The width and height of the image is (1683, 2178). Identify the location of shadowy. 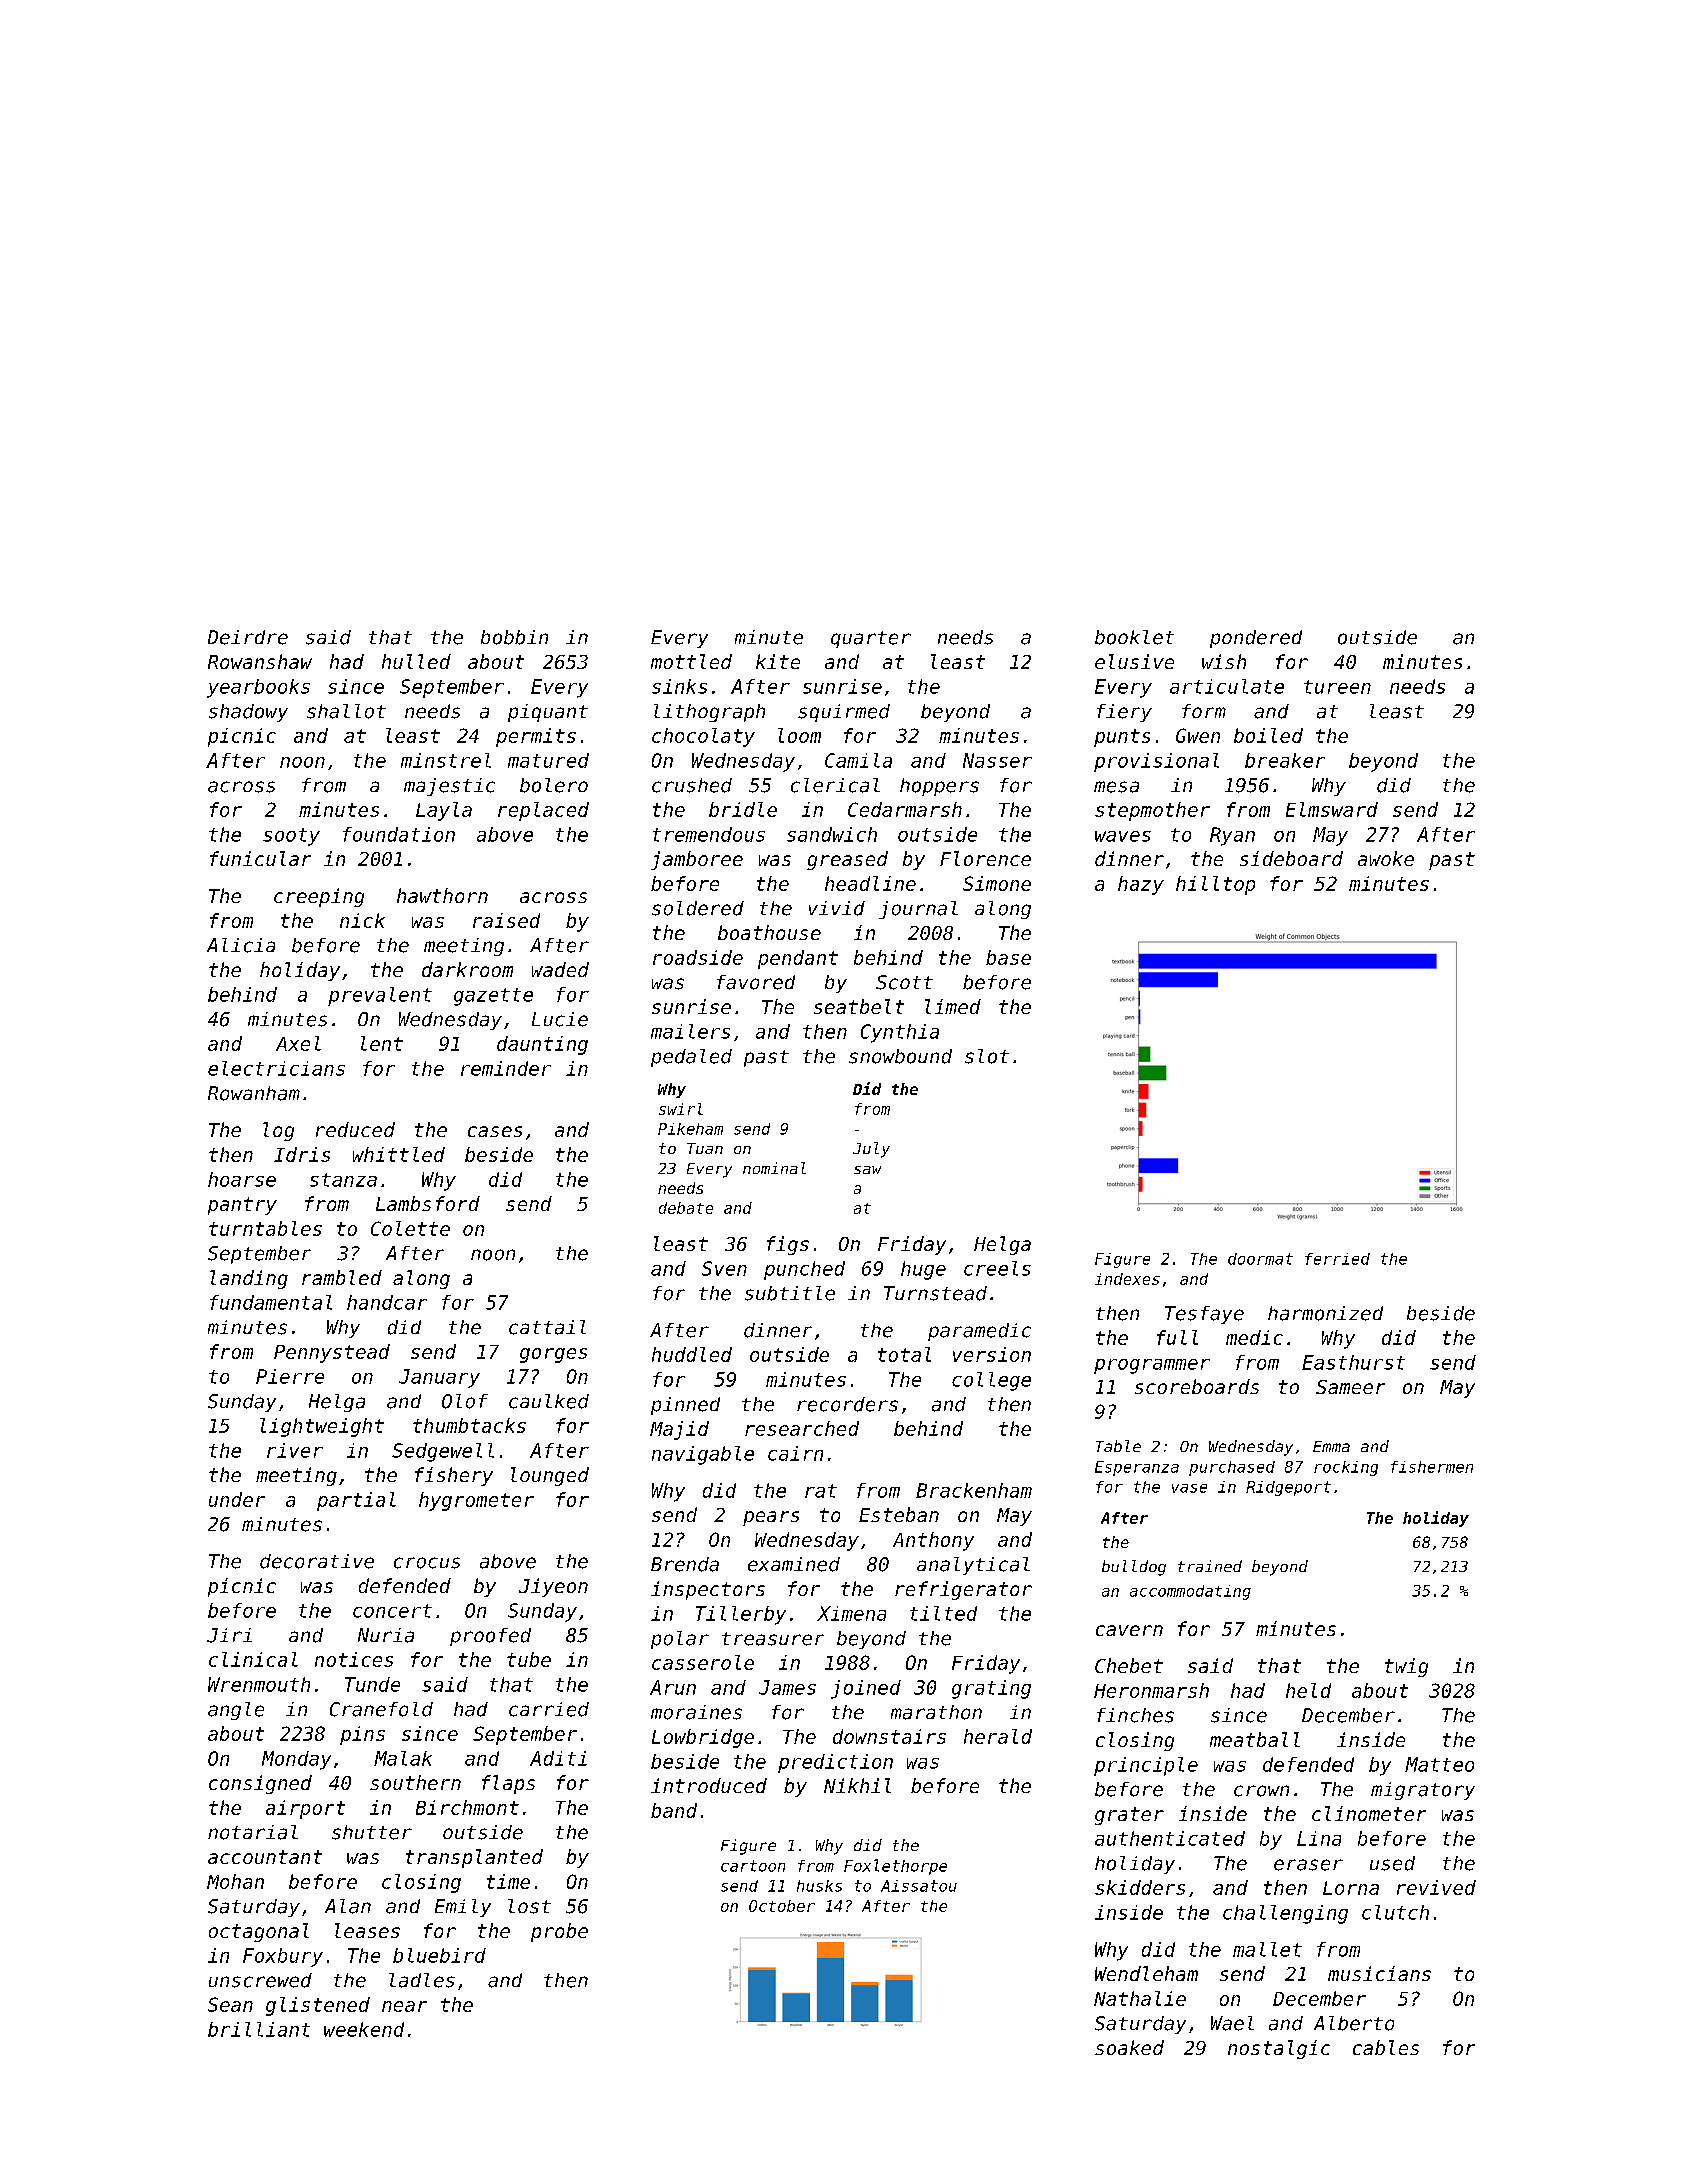
(248, 713).
